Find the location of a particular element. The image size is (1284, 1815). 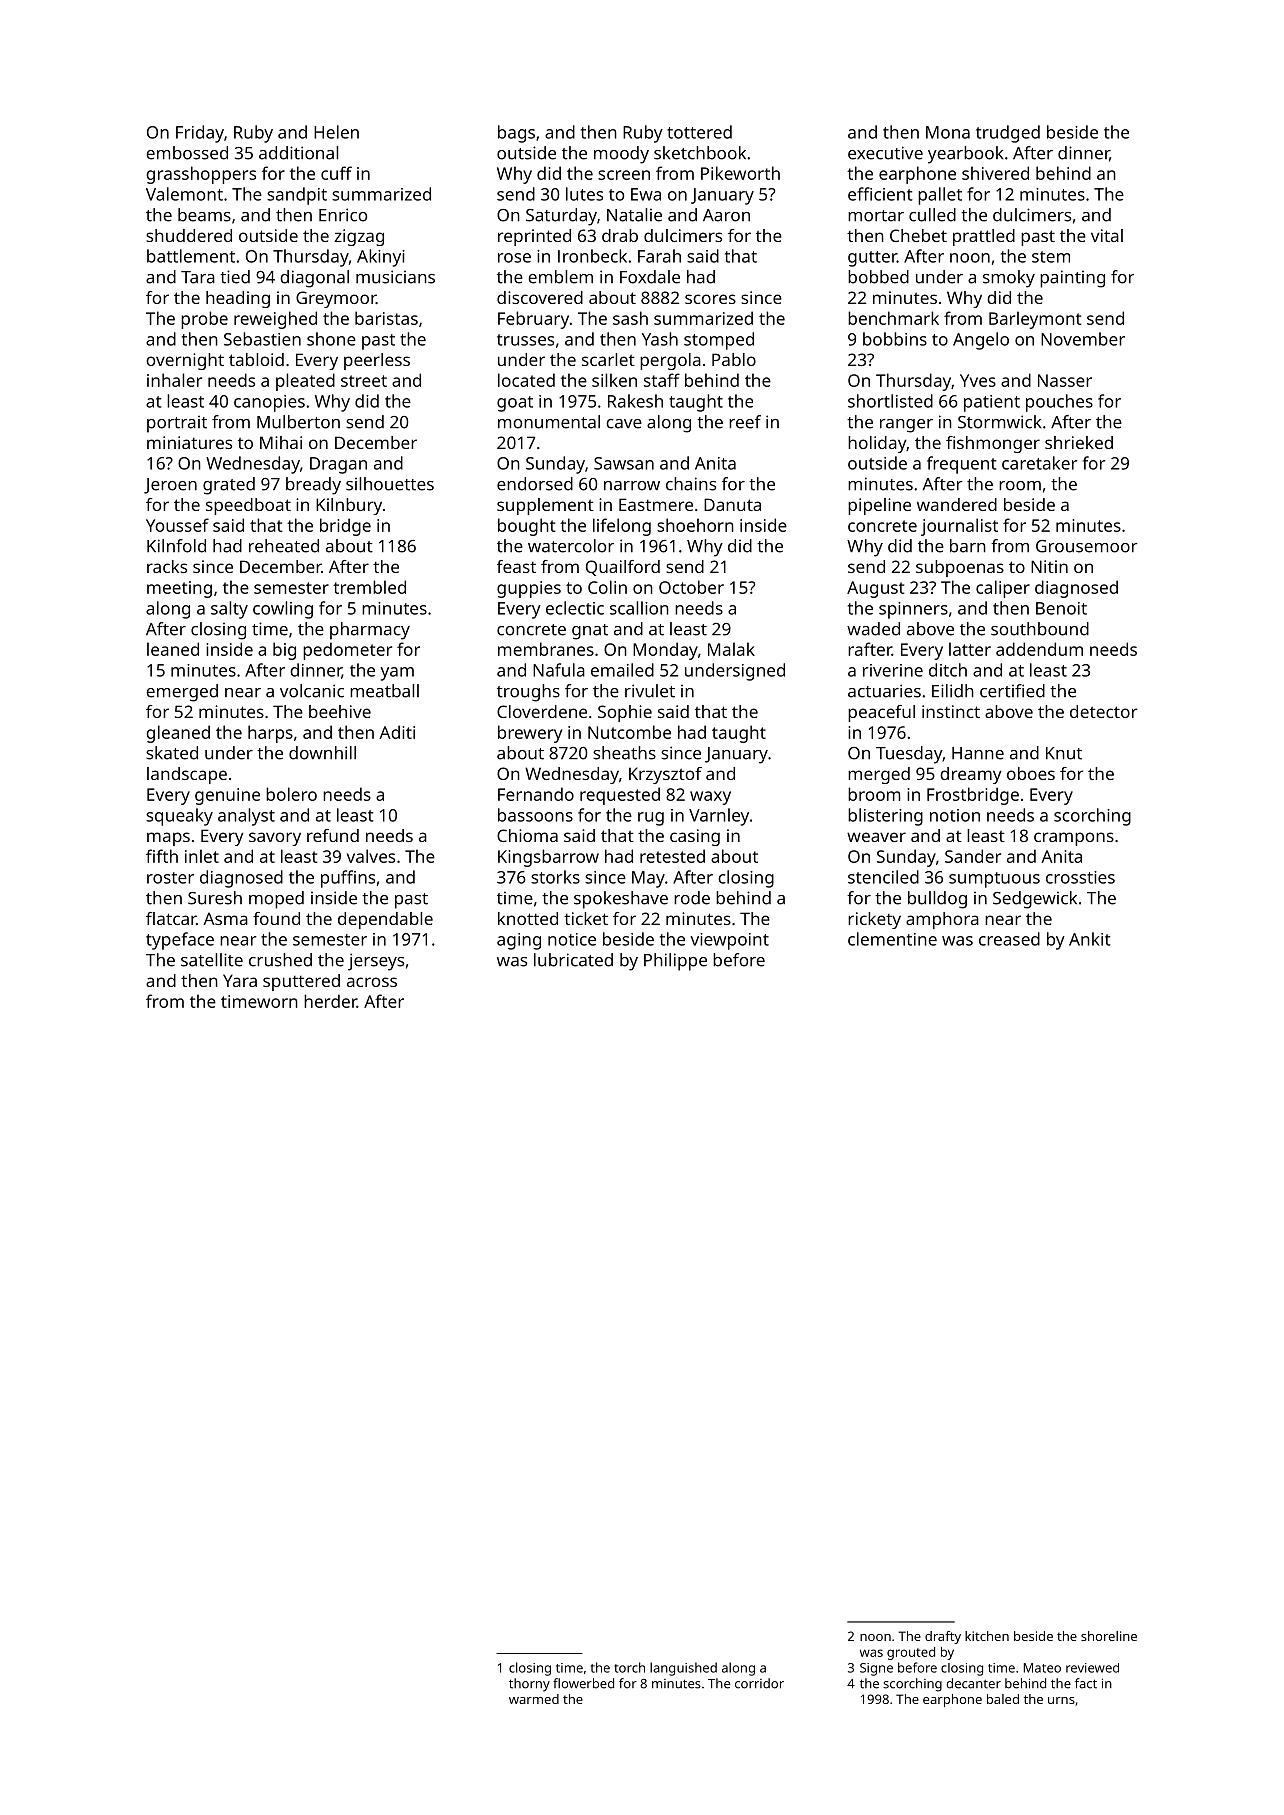

urns is located at coordinates (1061, 1700).
